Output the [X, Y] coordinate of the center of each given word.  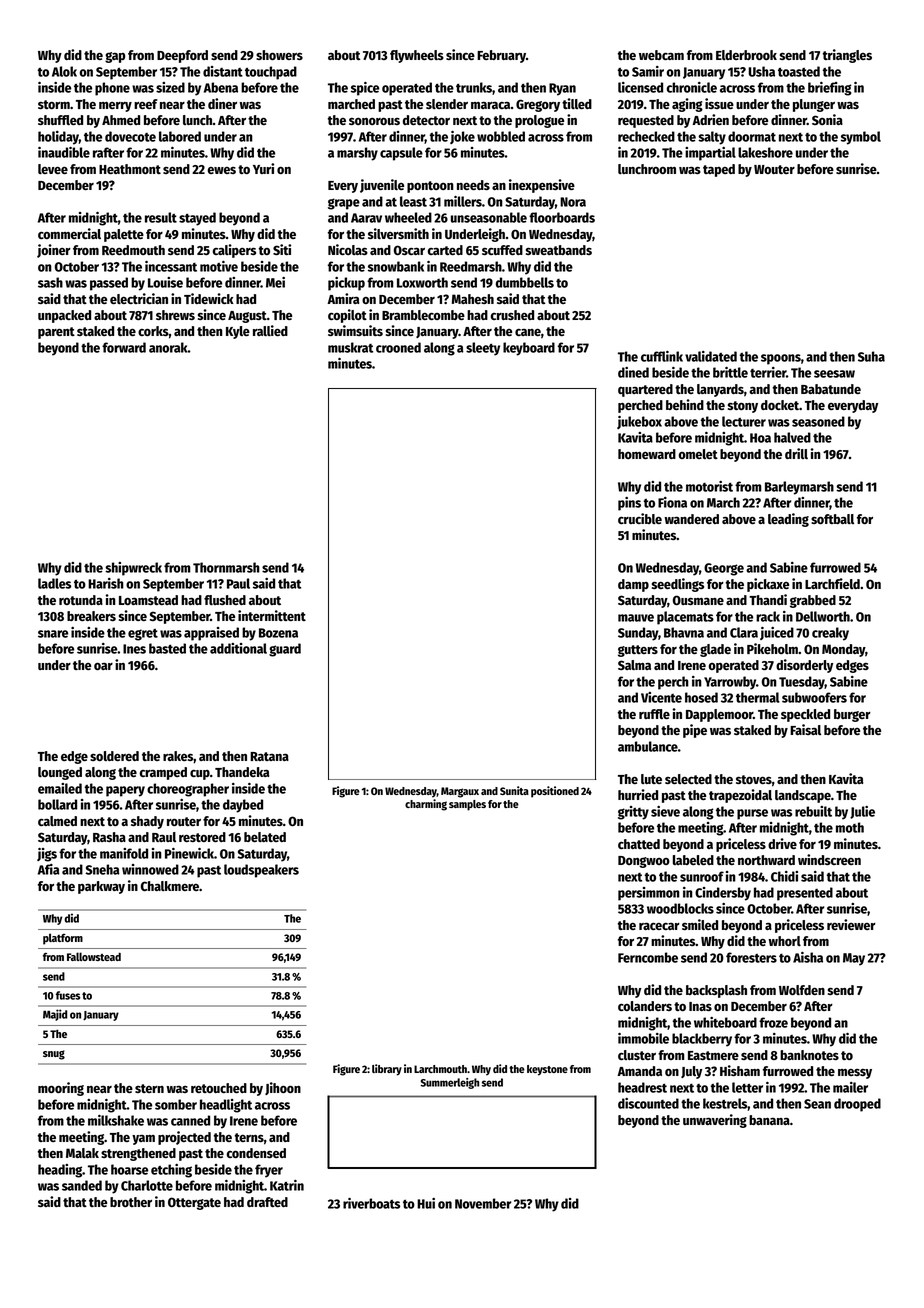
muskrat [350, 347]
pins [629, 504]
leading [788, 520]
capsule [401, 154]
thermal [758, 697]
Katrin [287, 1185]
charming [426, 805]
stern [149, 1088]
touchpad [271, 73]
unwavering [715, 1121]
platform [63, 939]
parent [56, 333]
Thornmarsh [226, 567]
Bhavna [684, 632]
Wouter [774, 169]
